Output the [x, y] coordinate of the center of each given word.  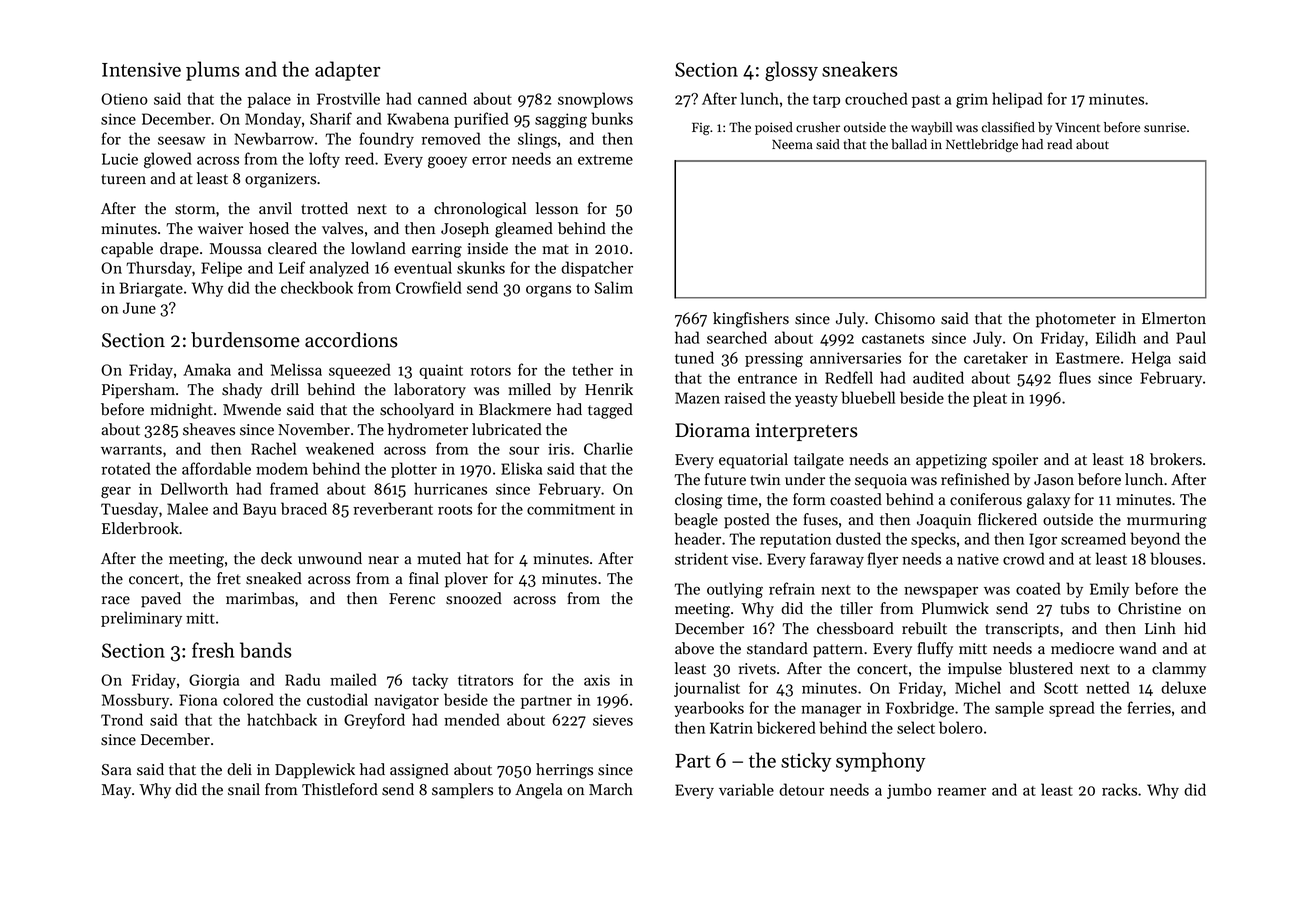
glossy [791, 71]
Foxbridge [920, 709]
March [611, 789]
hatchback [282, 719]
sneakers [860, 69]
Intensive [141, 69]
